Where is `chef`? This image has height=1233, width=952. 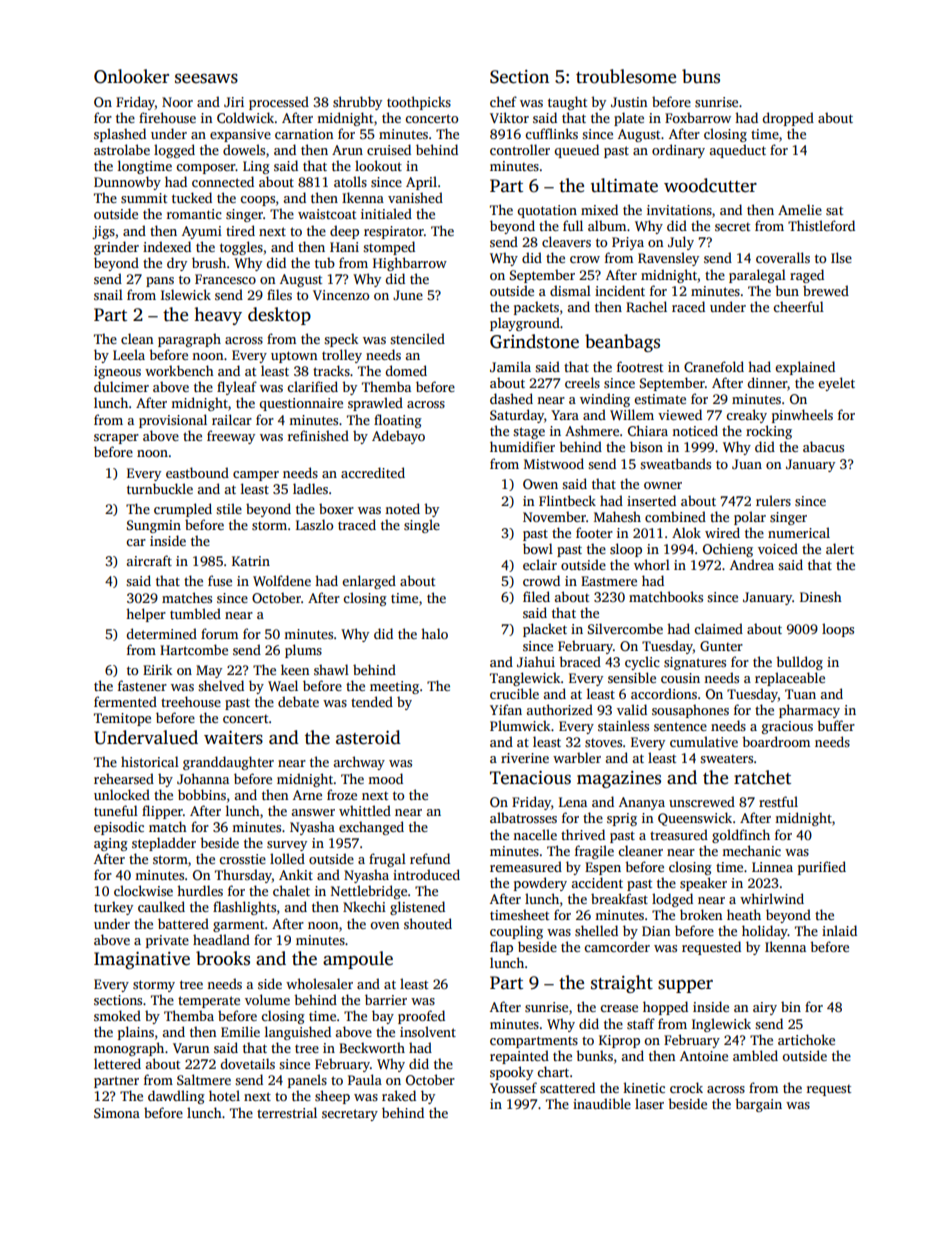 chef is located at coordinates (503, 101).
